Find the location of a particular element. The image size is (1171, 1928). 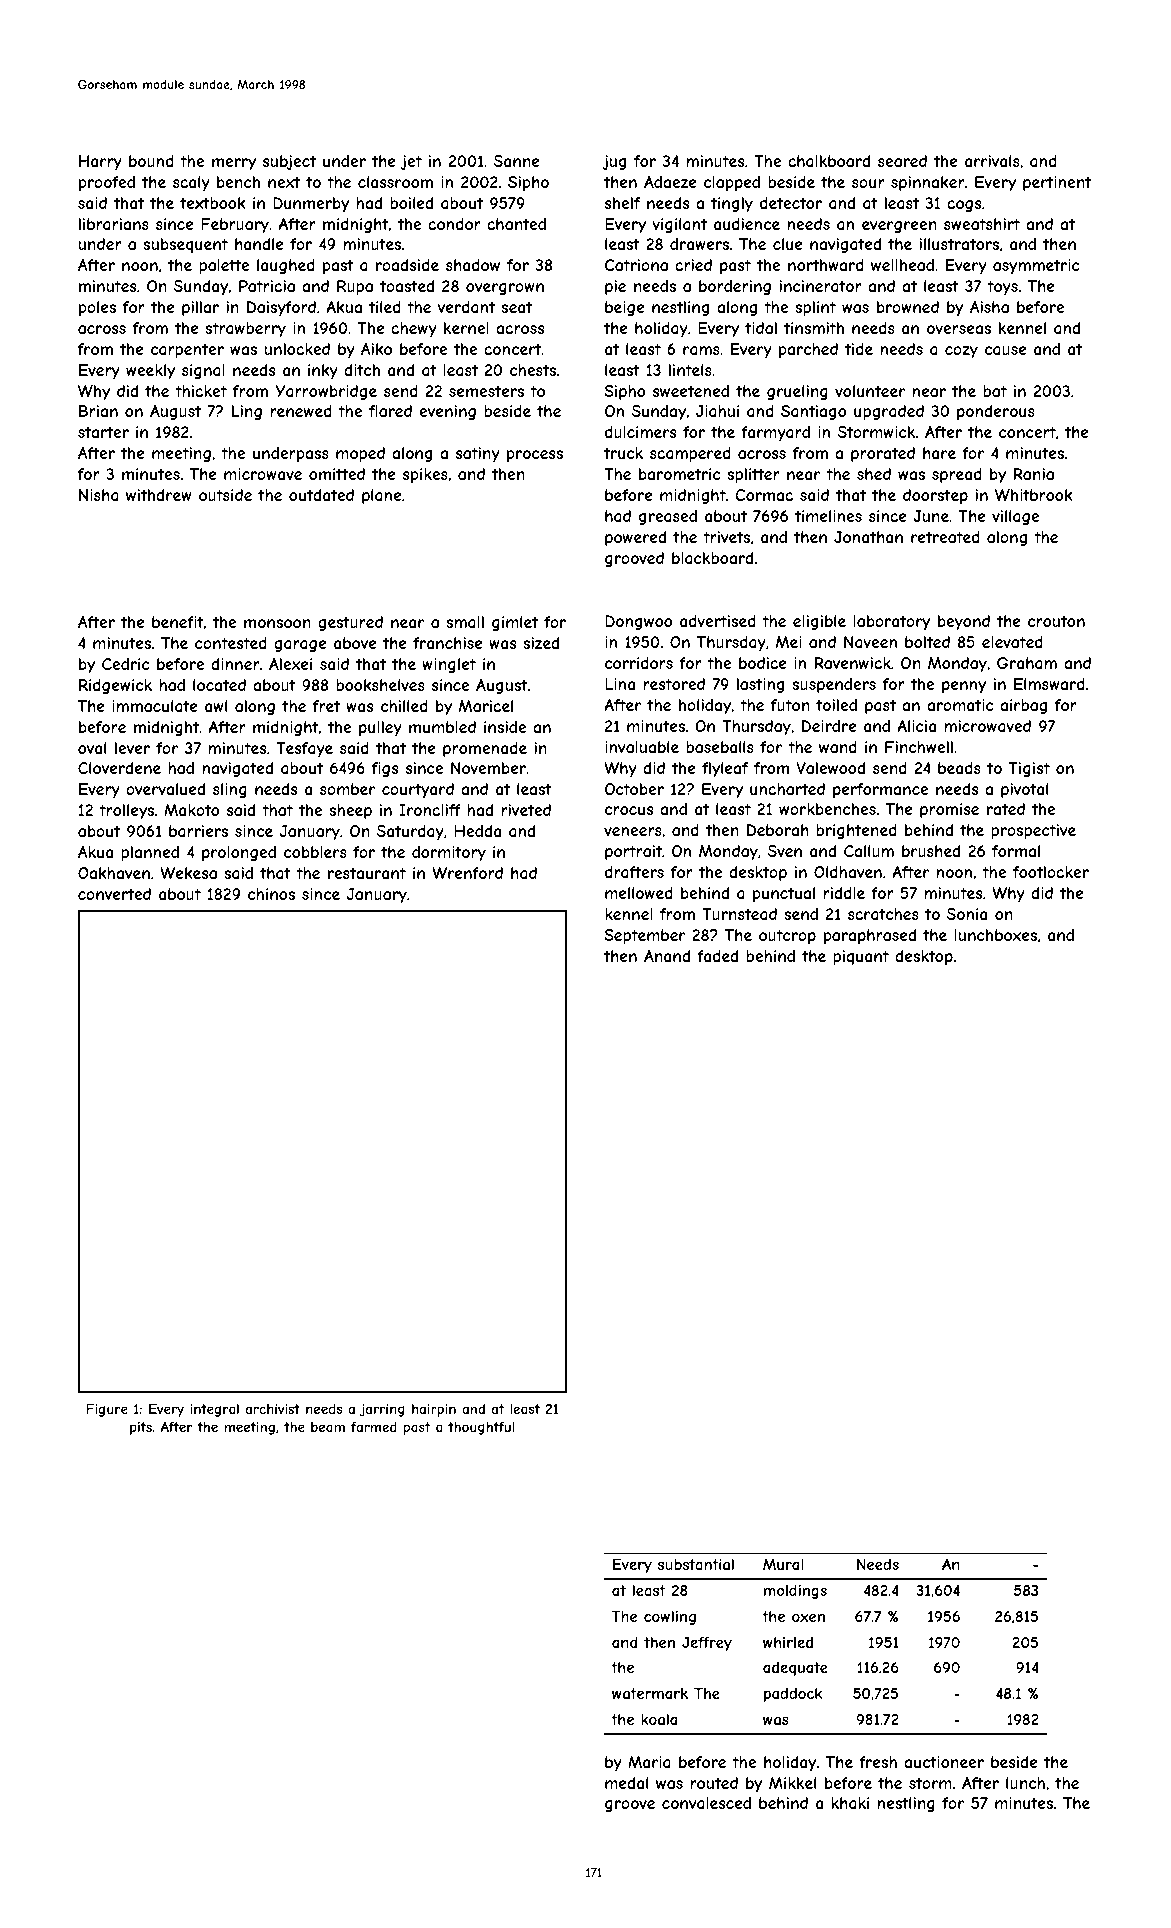

baseballs is located at coordinates (720, 747).
